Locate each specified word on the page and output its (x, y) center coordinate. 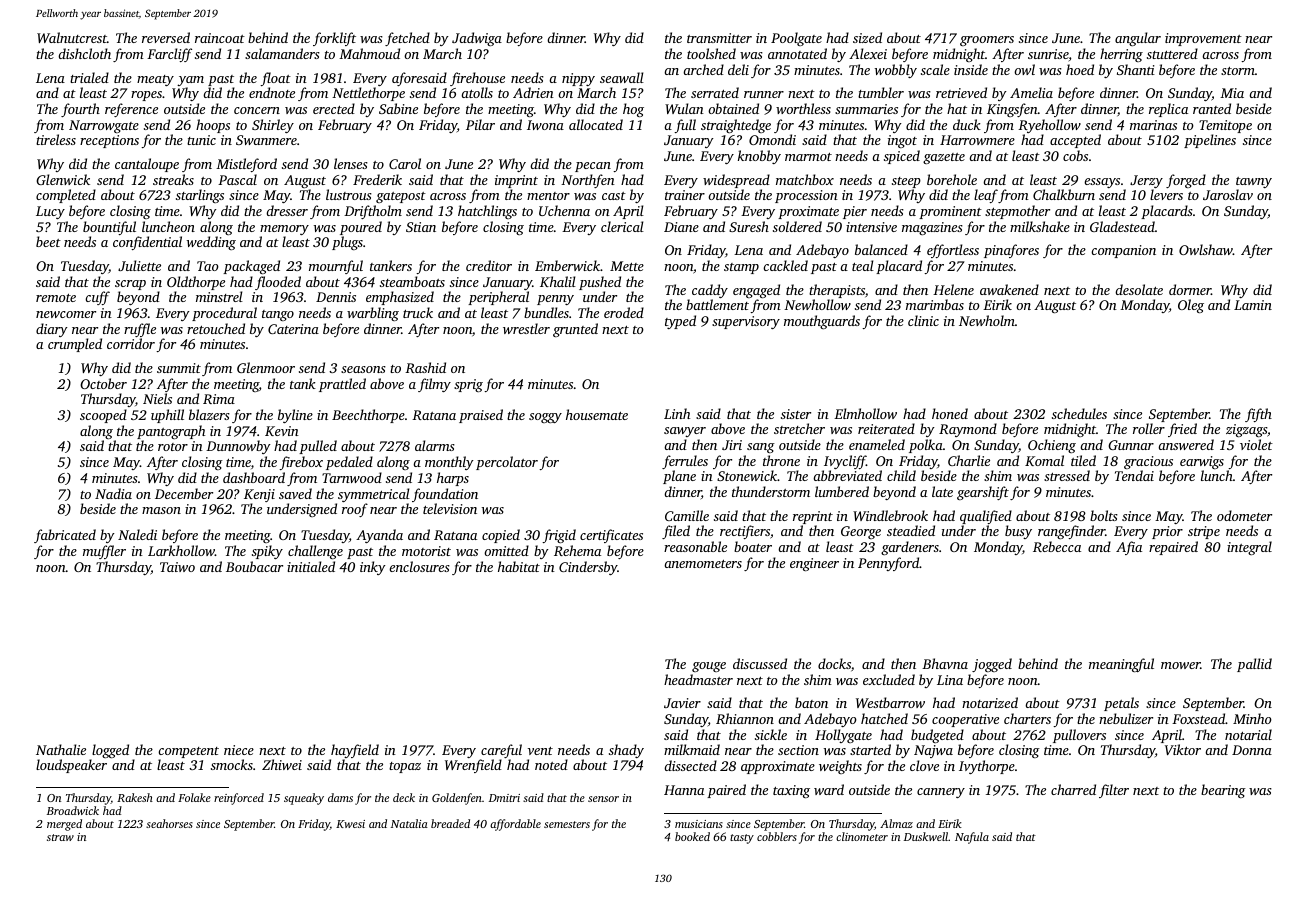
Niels (157, 398)
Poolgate (796, 39)
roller (1149, 428)
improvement (1203, 39)
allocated (596, 124)
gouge (709, 667)
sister (796, 414)
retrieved (961, 92)
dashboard (254, 477)
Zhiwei (282, 764)
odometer (1244, 515)
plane (679, 477)
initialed (311, 566)
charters (1027, 718)
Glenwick (63, 179)
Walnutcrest (72, 37)
